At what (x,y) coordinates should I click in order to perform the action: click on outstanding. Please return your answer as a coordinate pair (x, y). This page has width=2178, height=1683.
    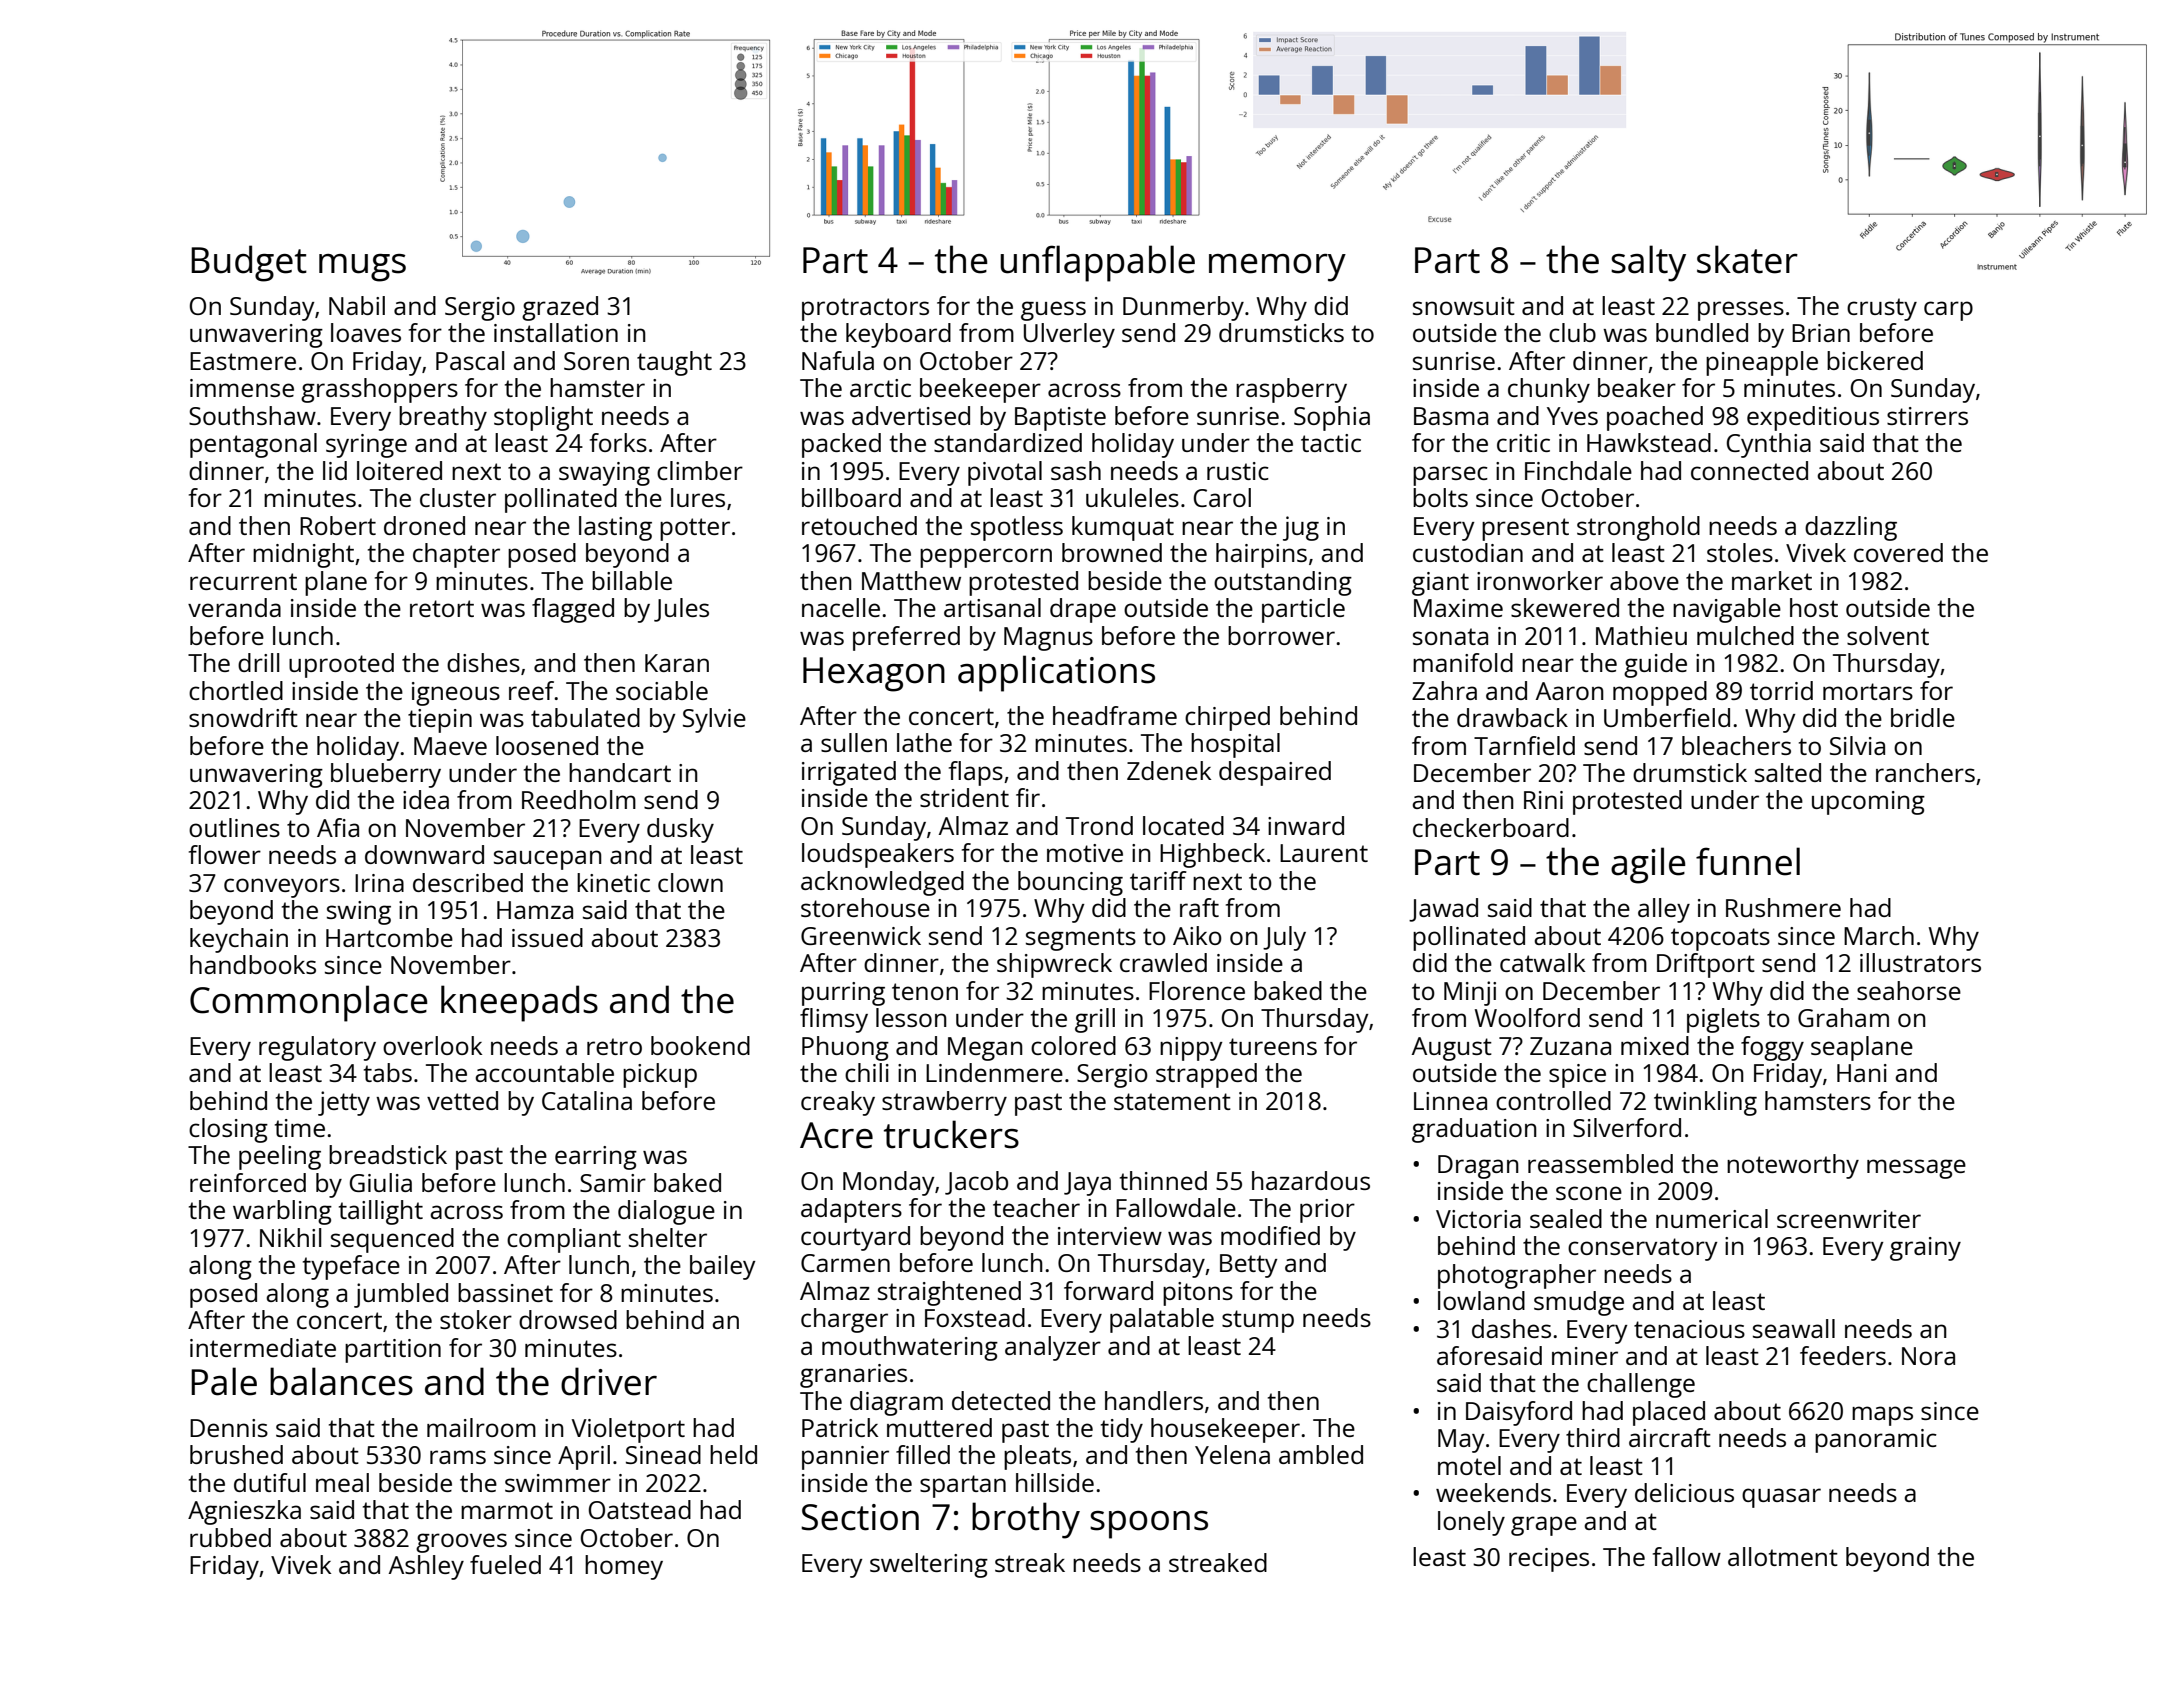
    Looking at the image, I should click on (1283, 583).
